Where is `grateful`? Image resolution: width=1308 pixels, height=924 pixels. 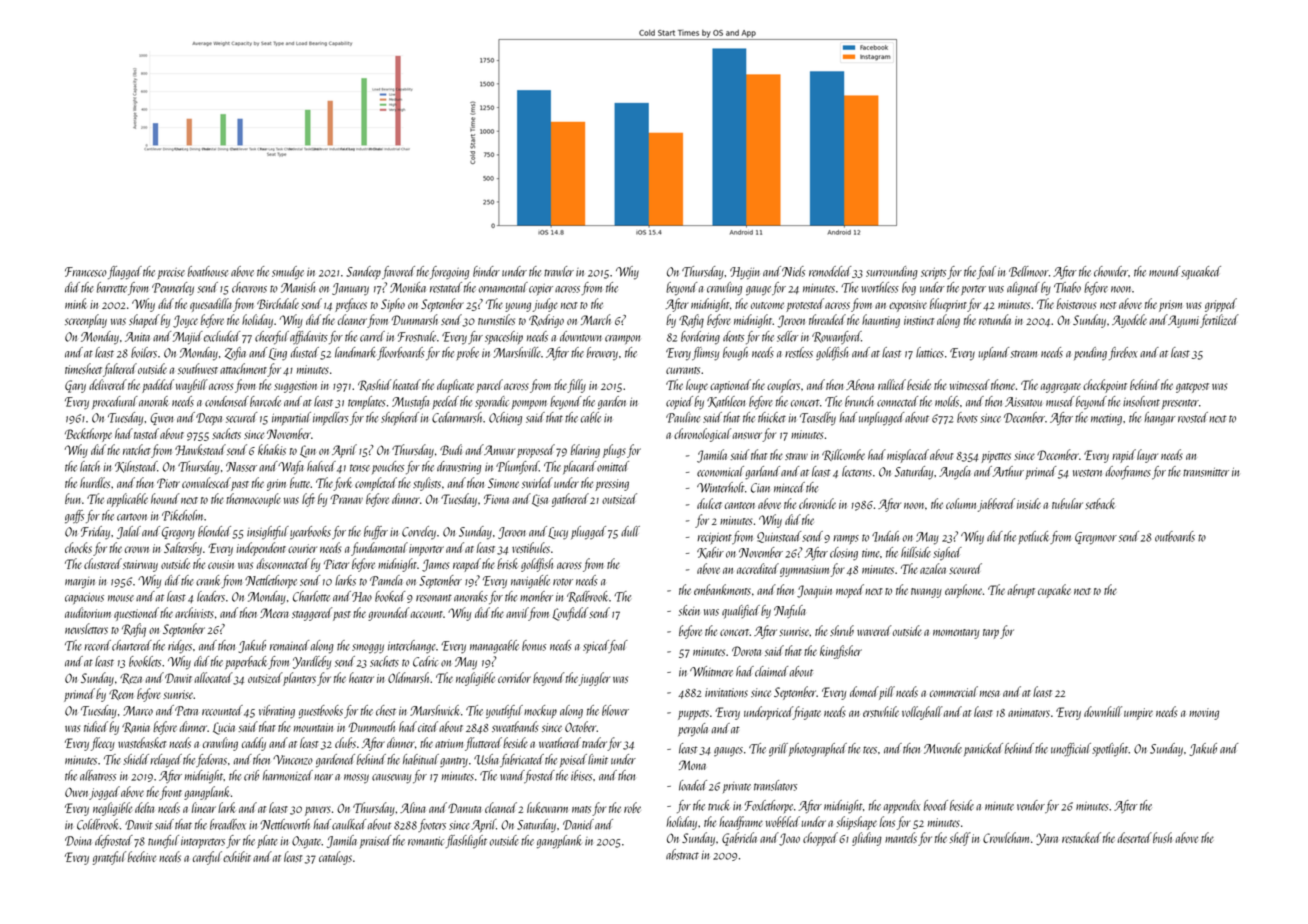 grateful is located at coordinates (109, 858).
